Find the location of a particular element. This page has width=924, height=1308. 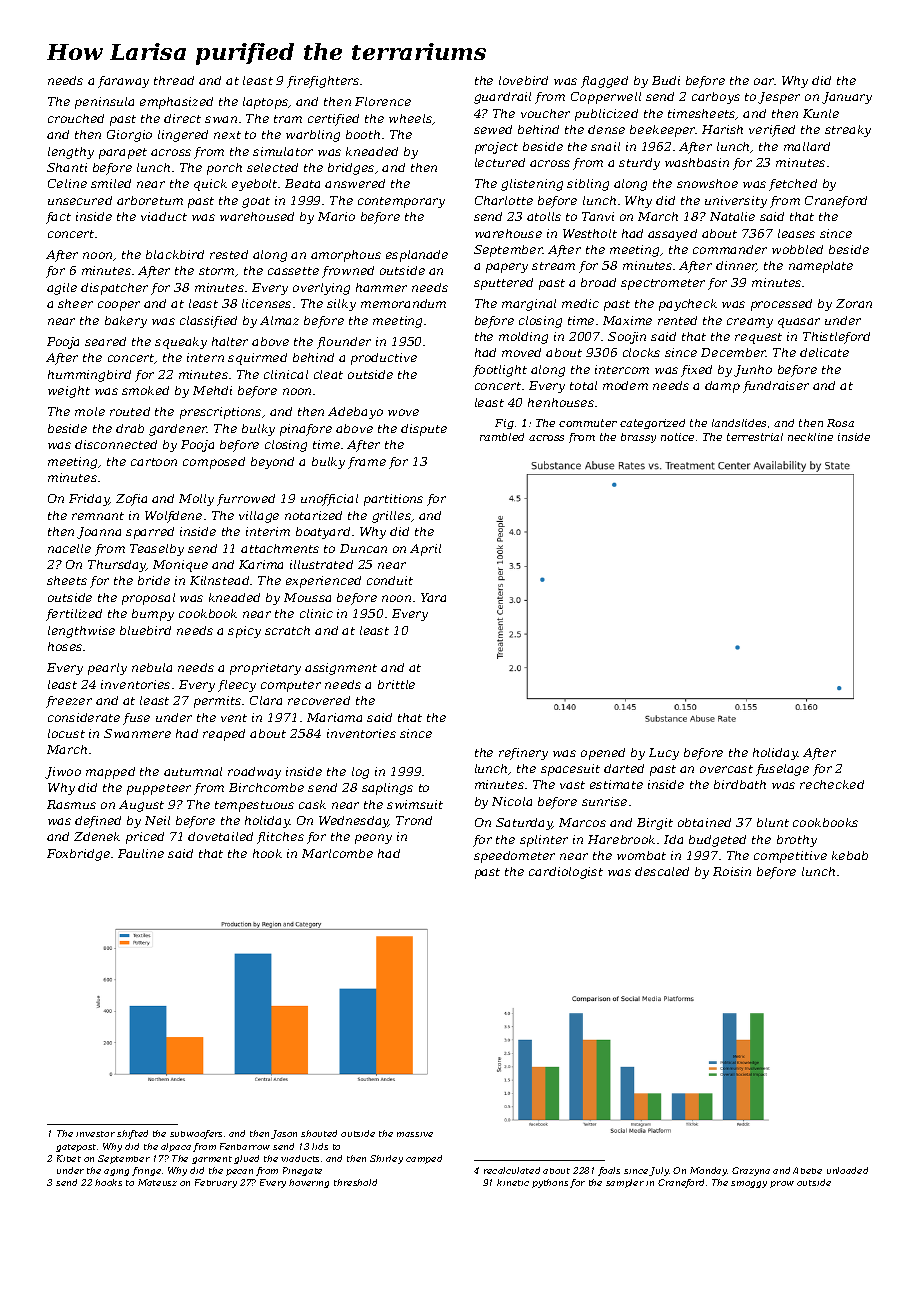

snowshoe is located at coordinates (707, 183).
